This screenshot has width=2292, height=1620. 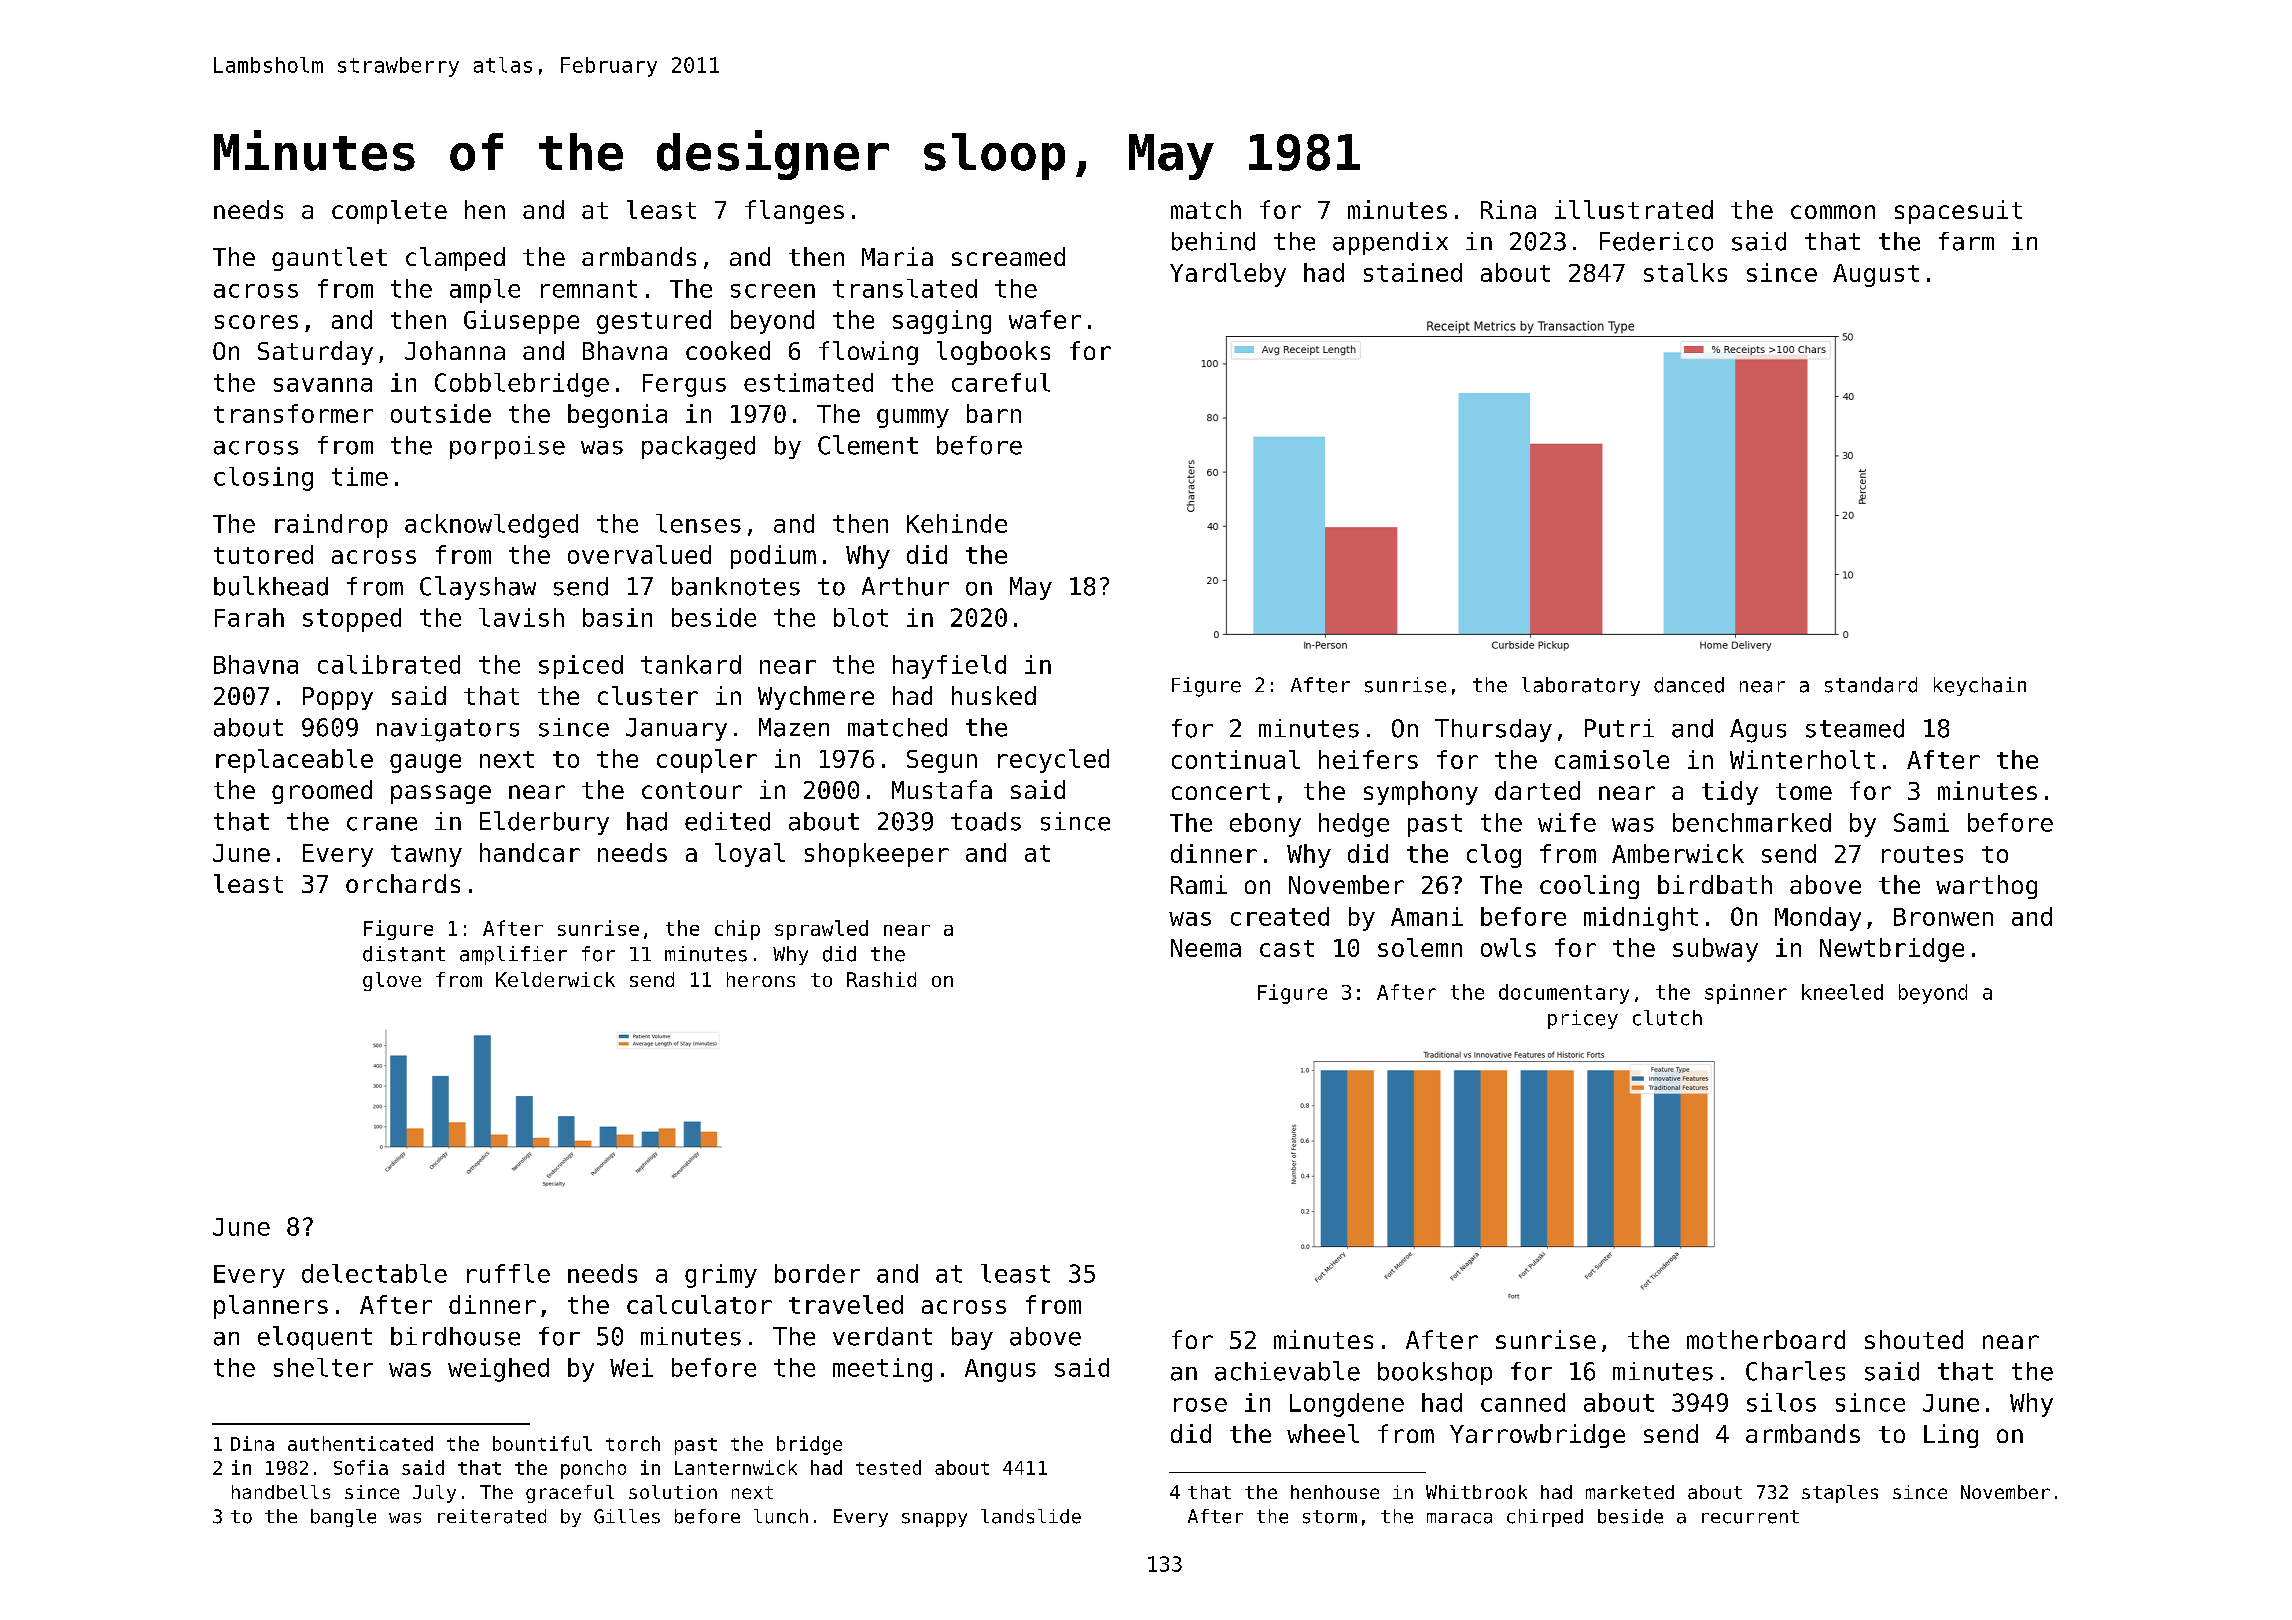 I want to click on achievable, so click(x=1287, y=1371).
